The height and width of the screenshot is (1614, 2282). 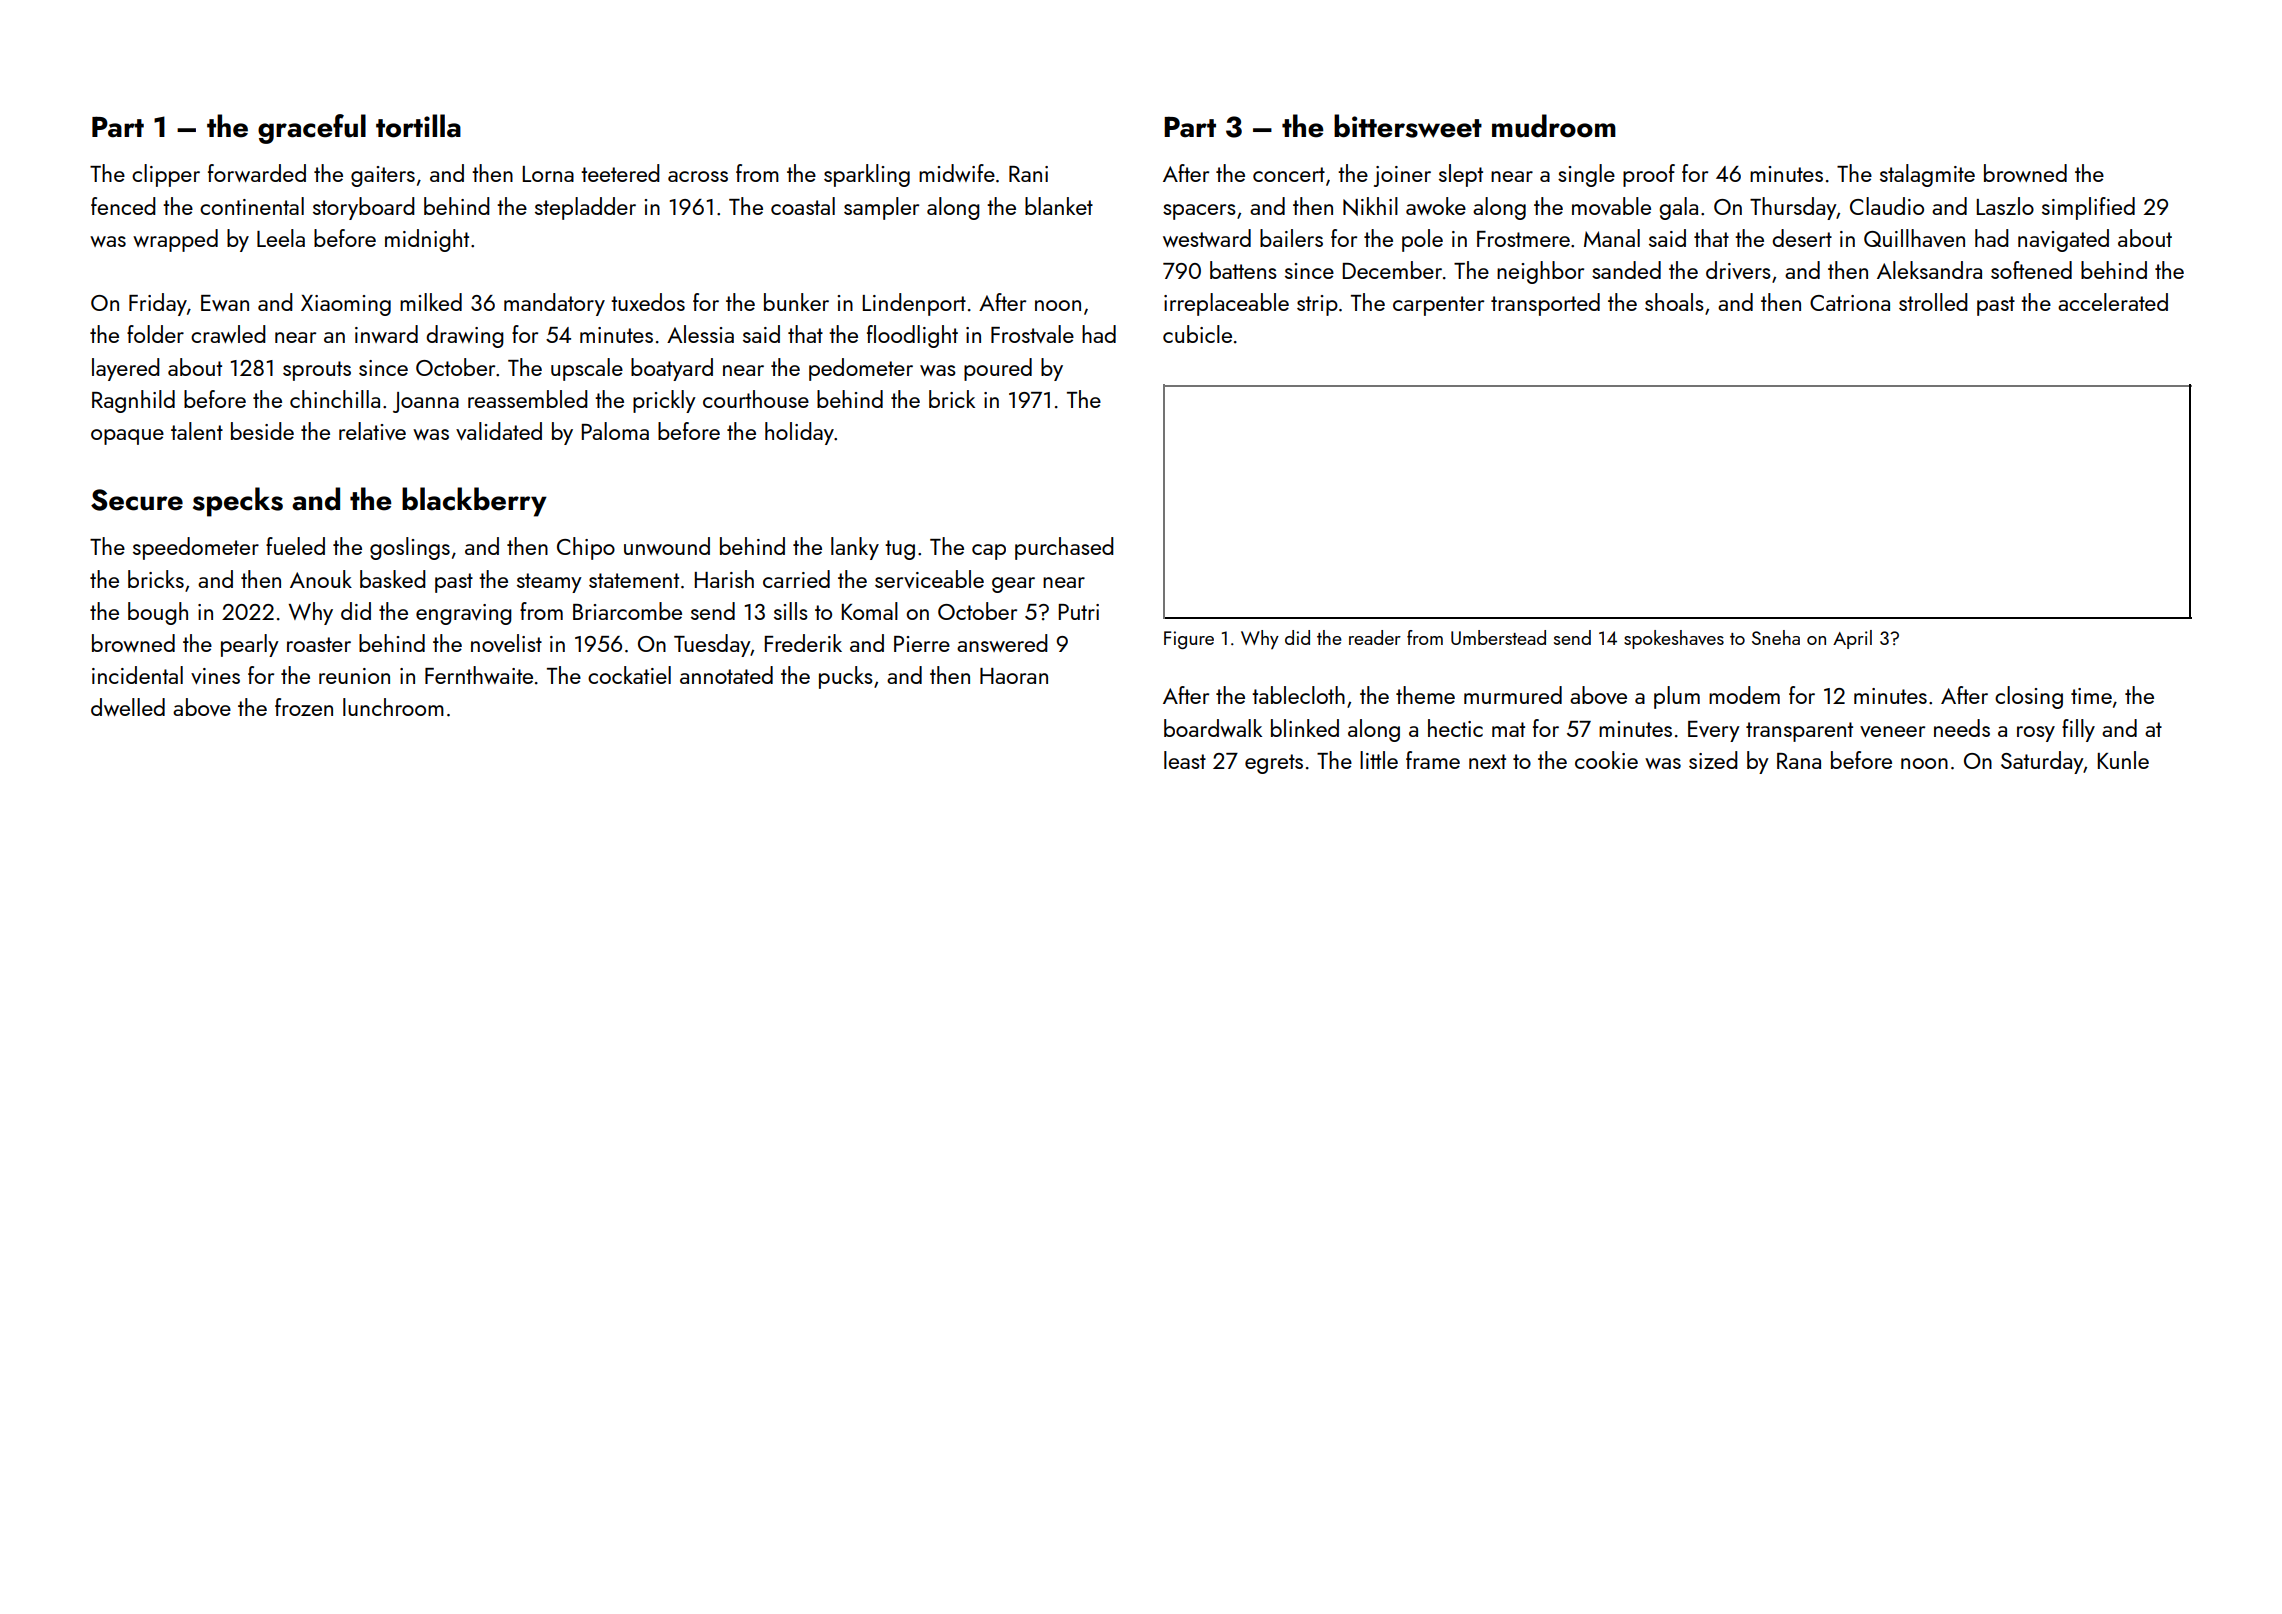 I want to click on lunchroom, so click(x=393, y=707).
